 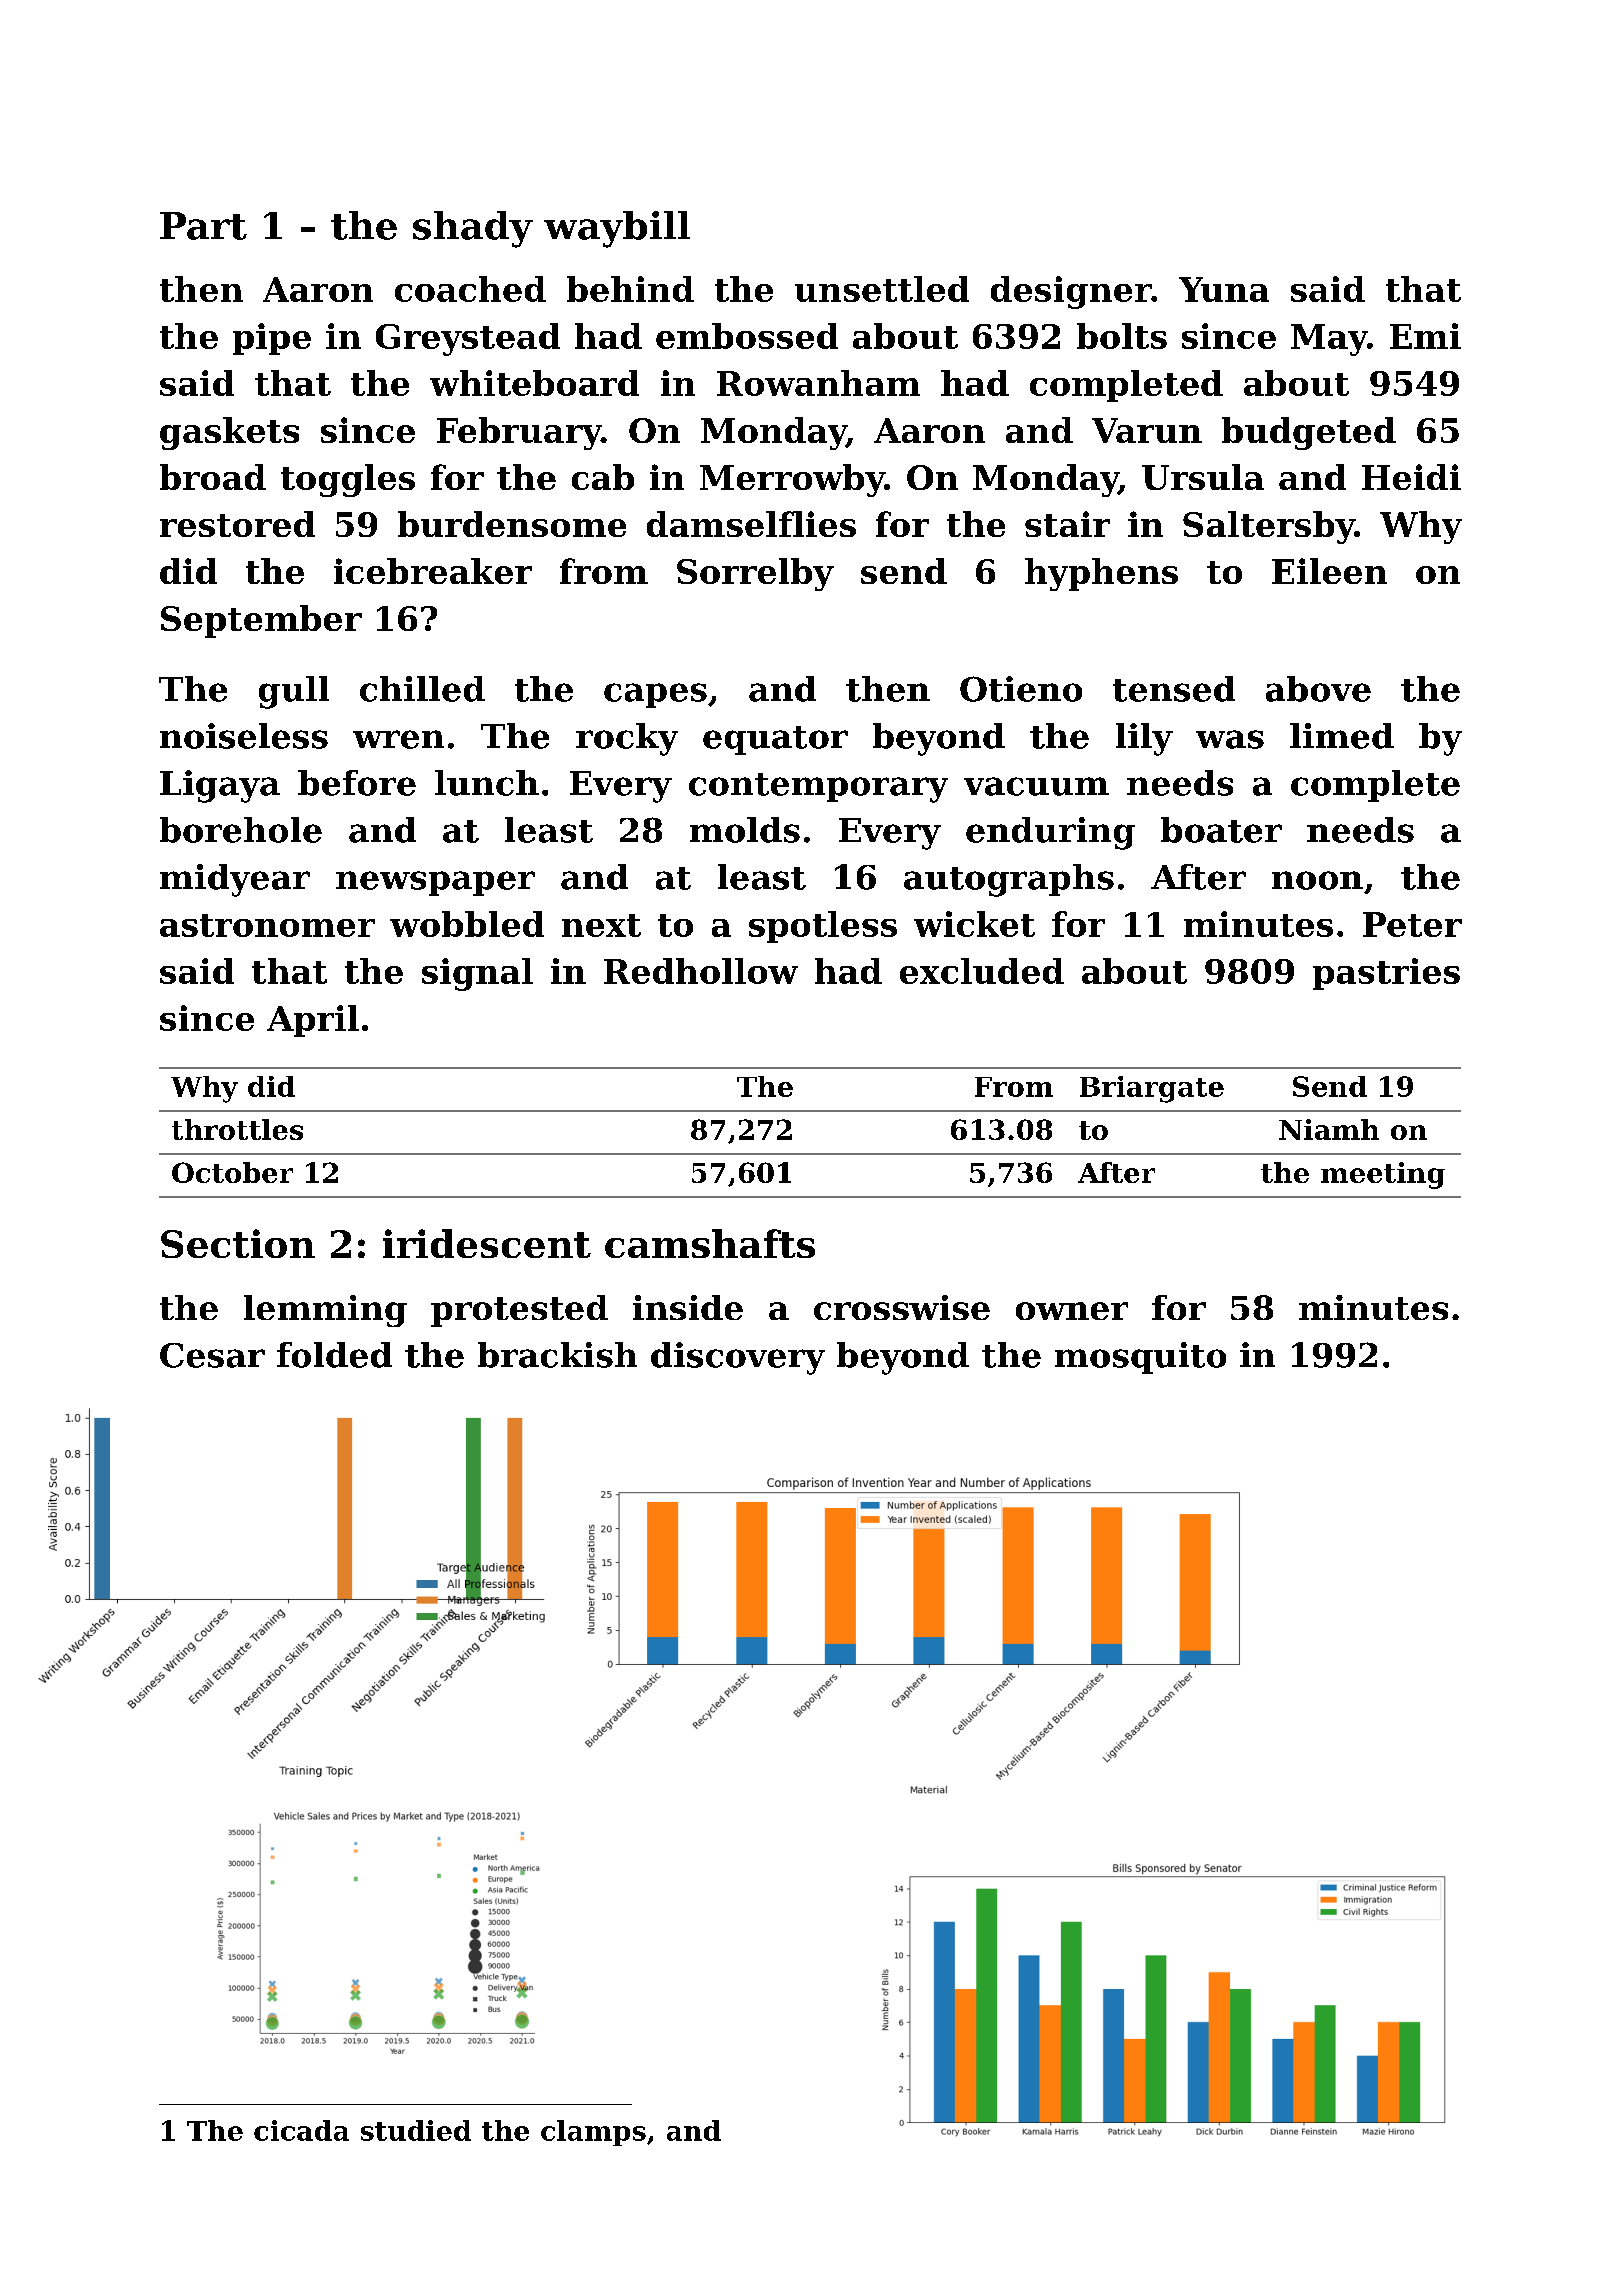 I want to click on equator, so click(x=775, y=740).
